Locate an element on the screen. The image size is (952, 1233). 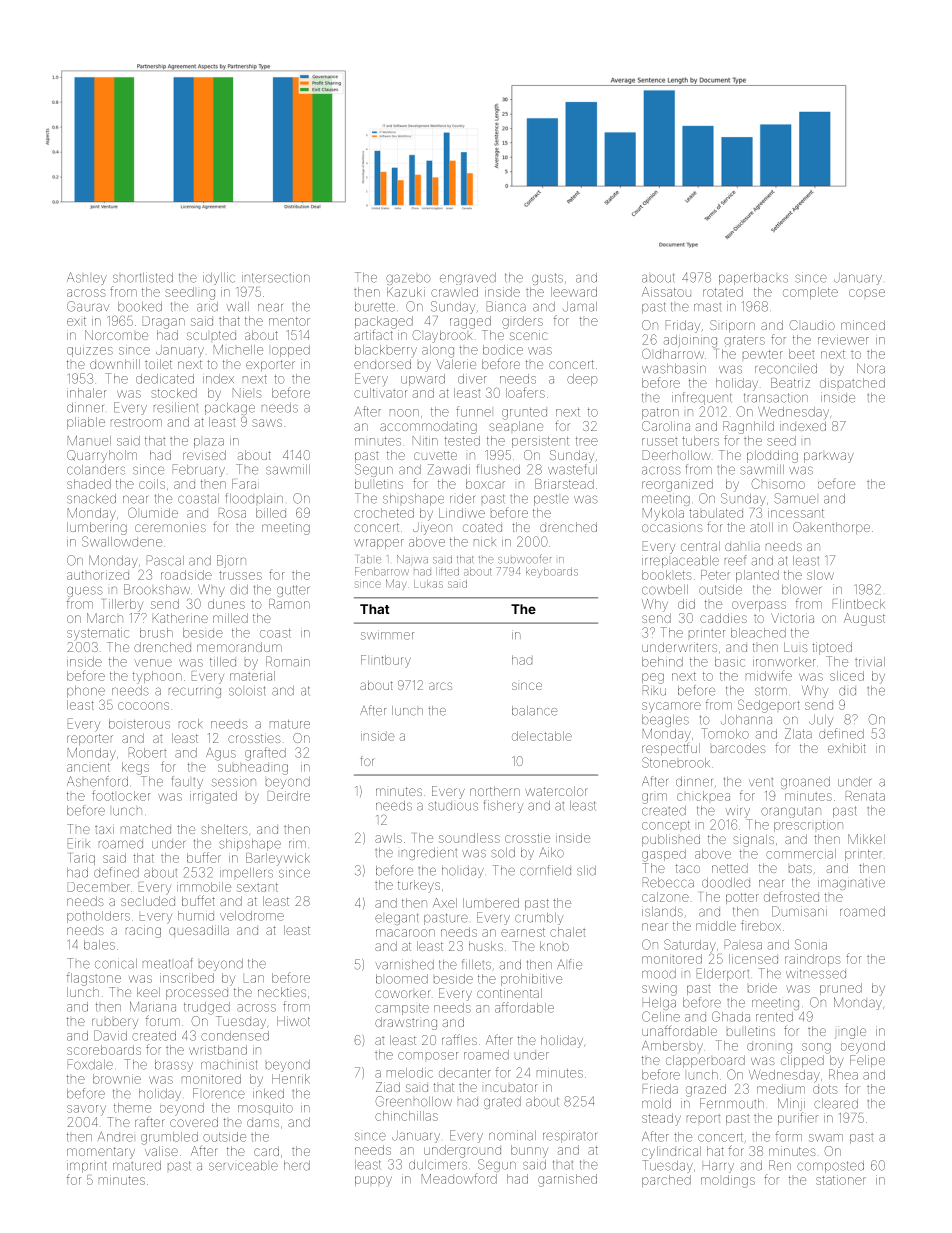
Aissatou is located at coordinates (666, 292).
